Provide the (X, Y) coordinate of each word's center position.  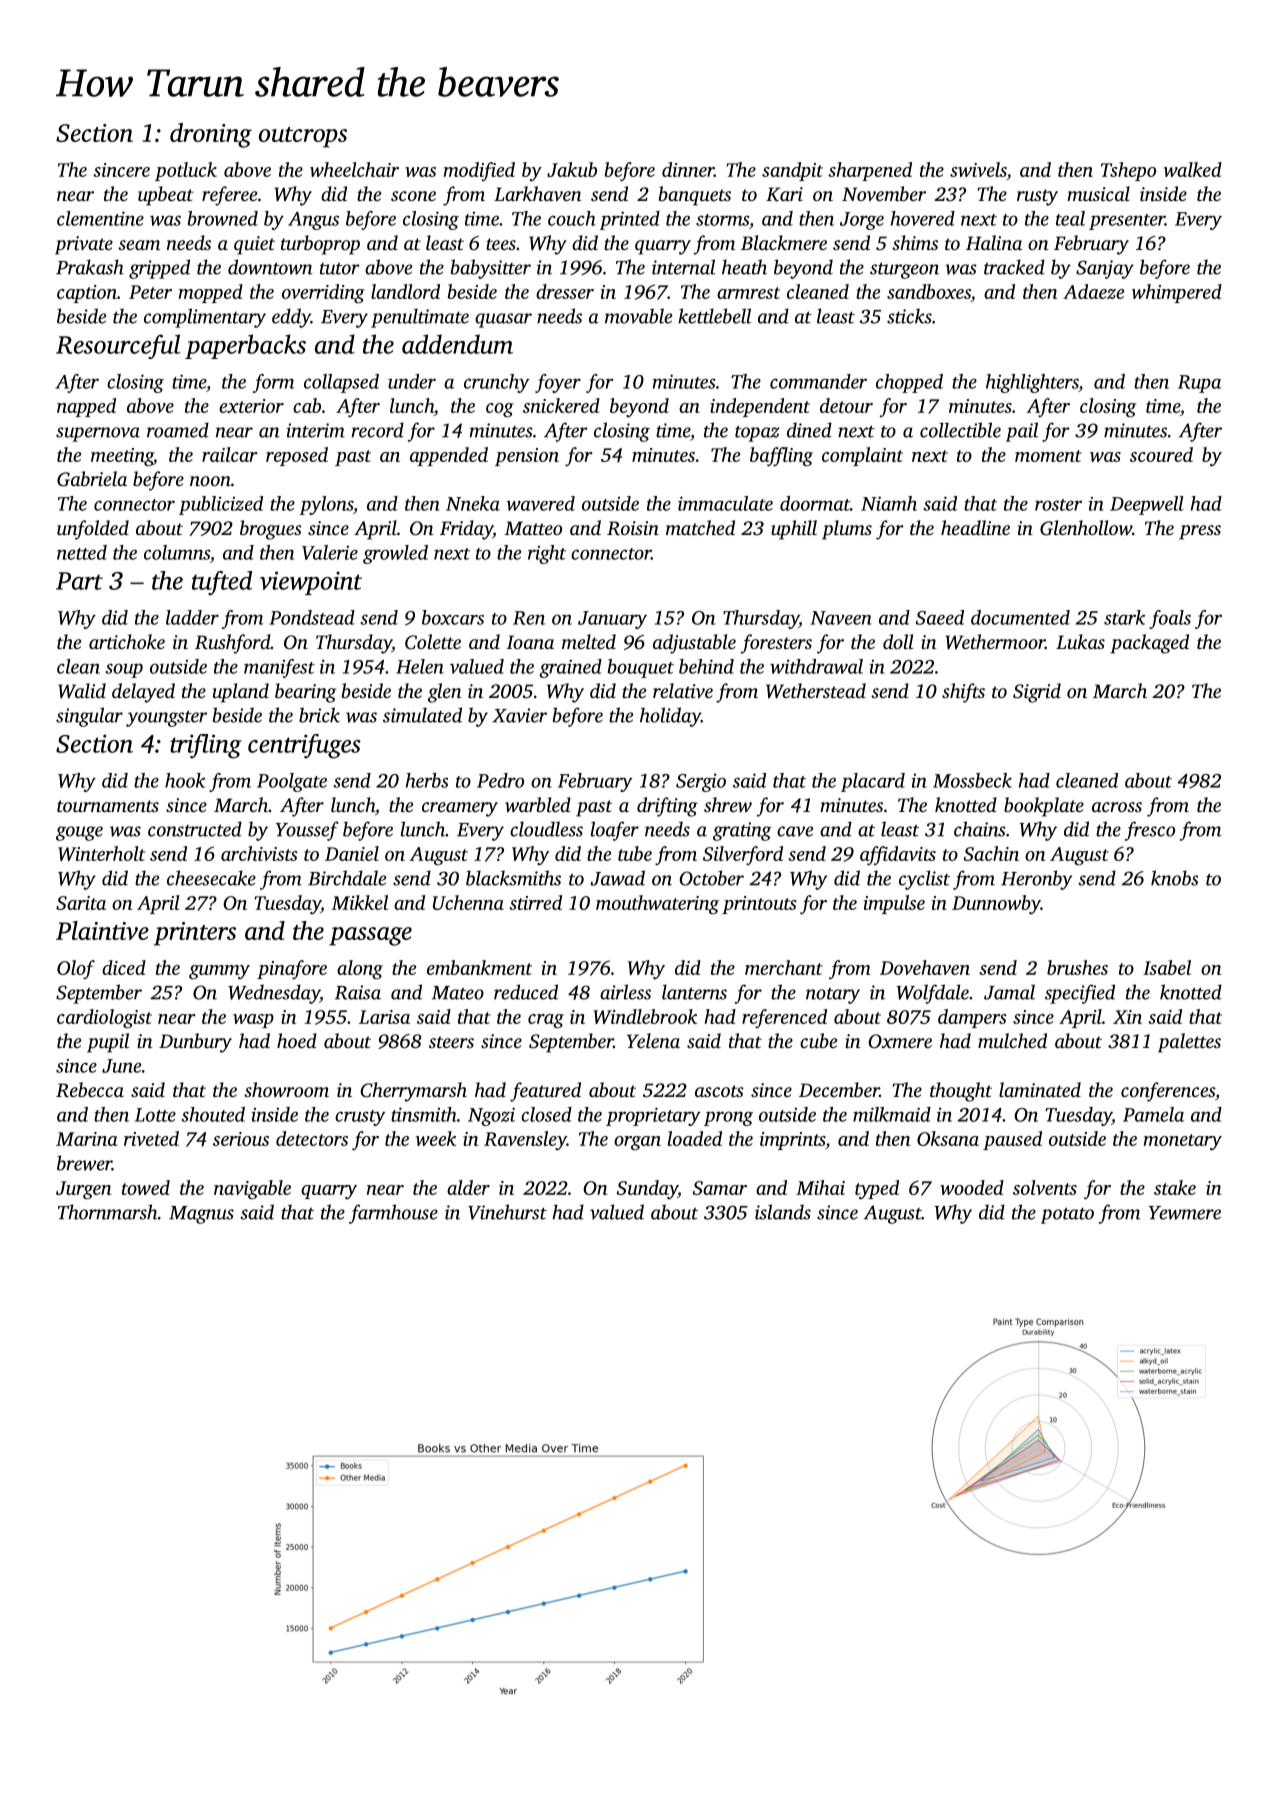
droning (211, 135)
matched (700, 527)
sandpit (792, 171)
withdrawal (816, 666)
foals (1170, 619)
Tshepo (1128, 171)
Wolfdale (932, 994)
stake (1175, 1187)
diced (124, 967)
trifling (206, 746)
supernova (98, 434)
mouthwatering (657, 905)
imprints (792, 1141)
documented (1020, 617)
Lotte (155, 1115)
